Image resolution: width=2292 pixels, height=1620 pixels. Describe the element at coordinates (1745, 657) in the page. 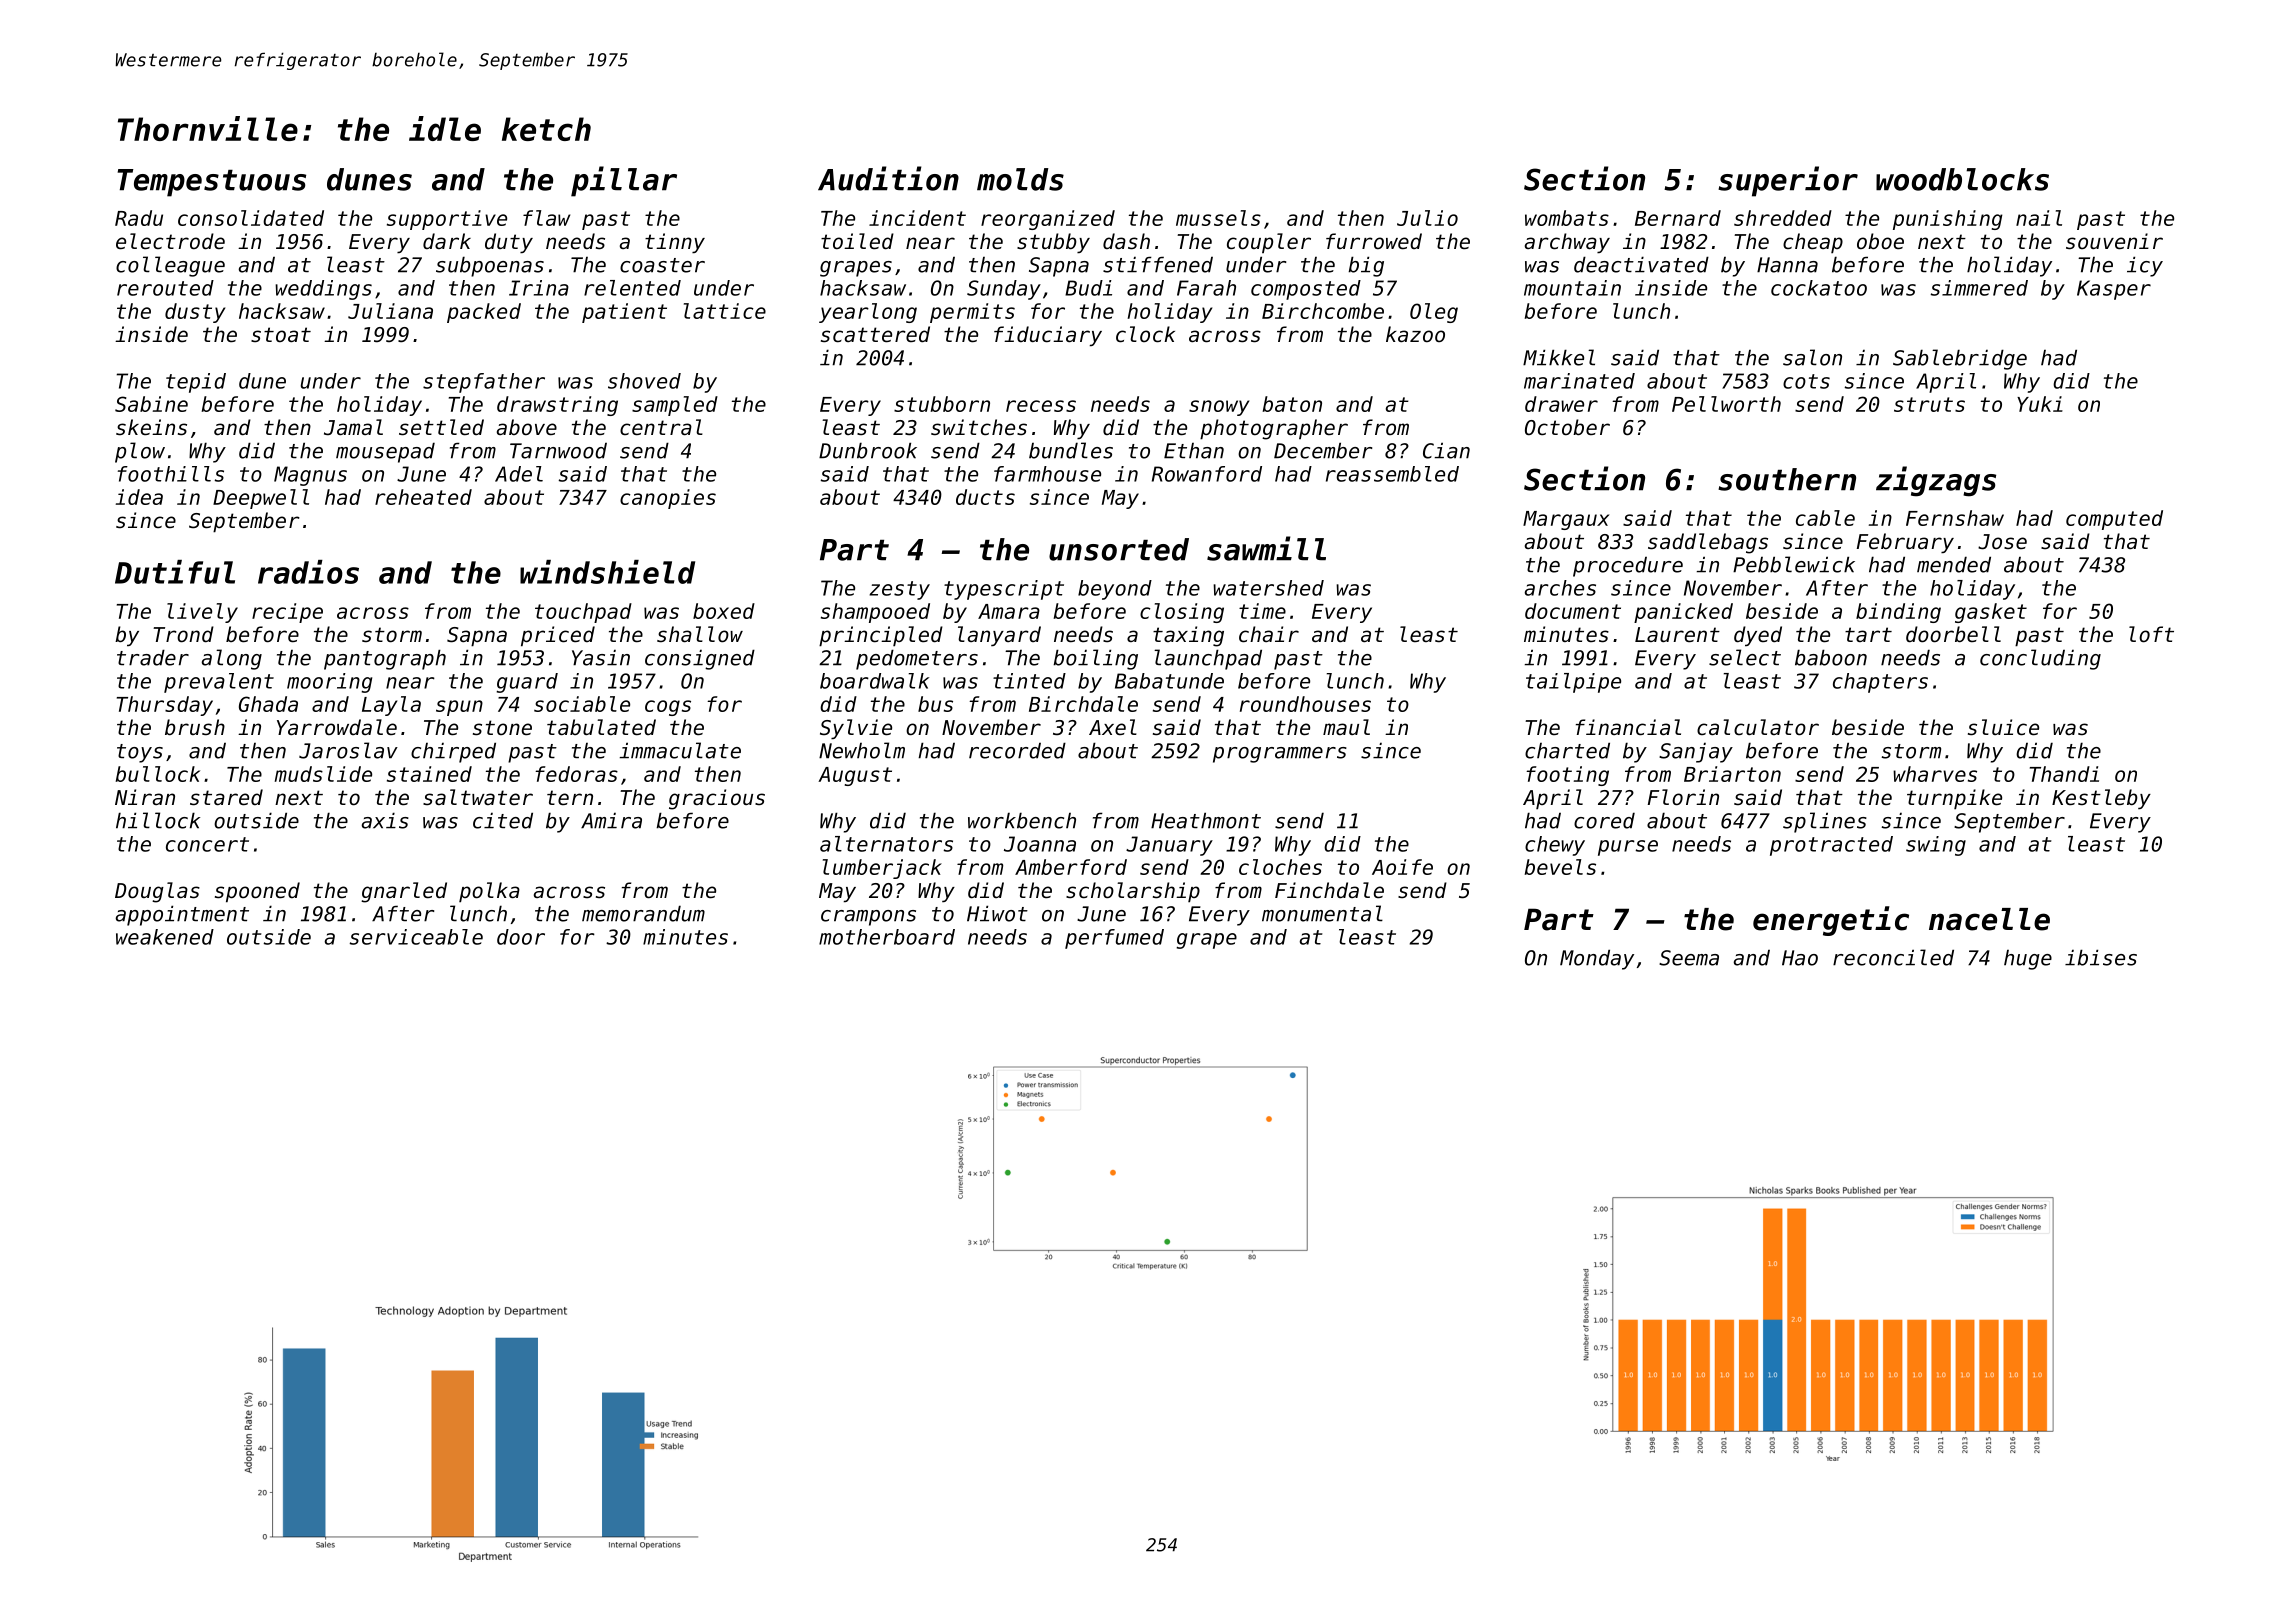

I see `select` at that location.
